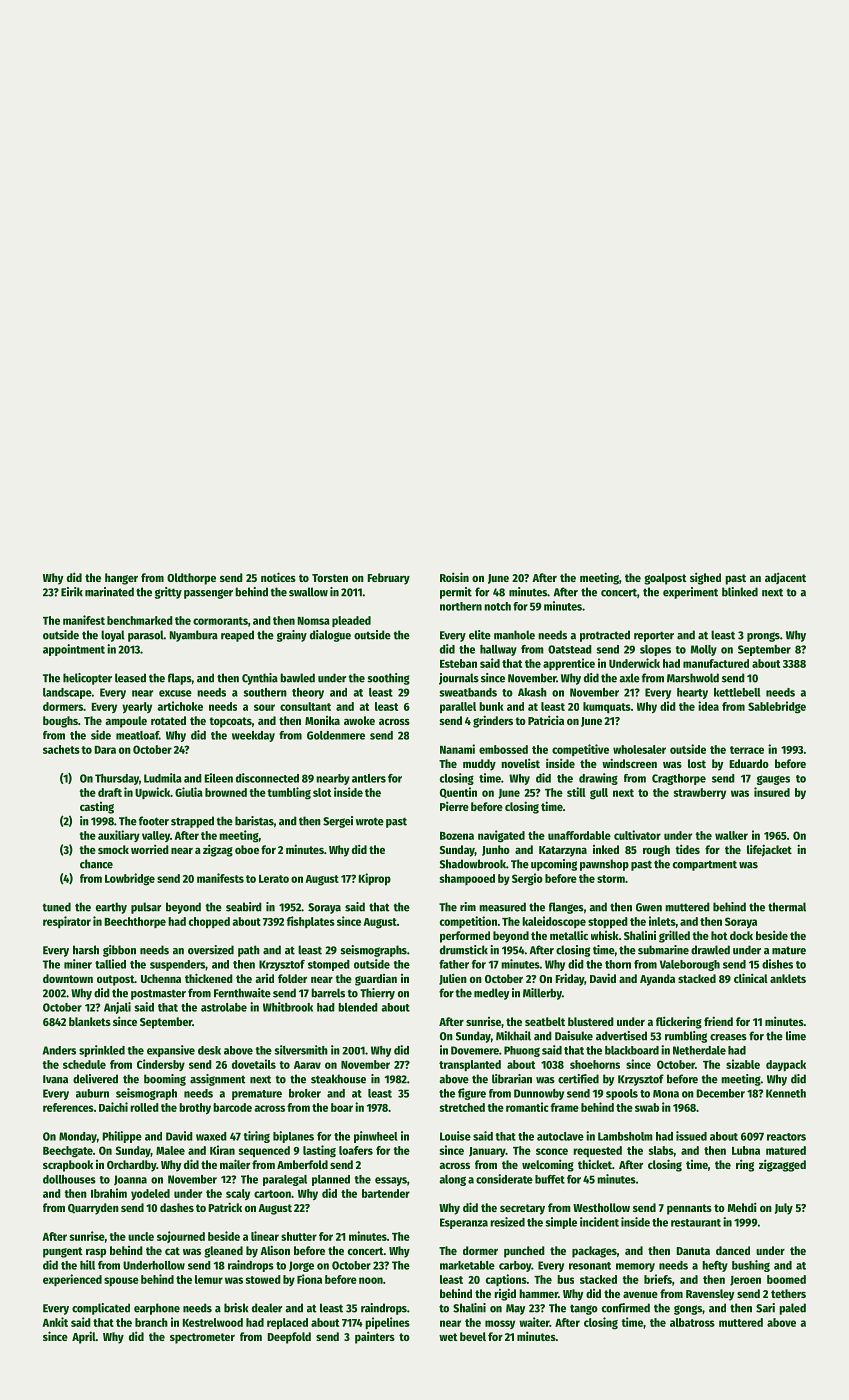 This screenshot has width=849, height=1400. Describe the element at coordinates (512, 1079) in the screenshot. I see `librarian` at that location.
